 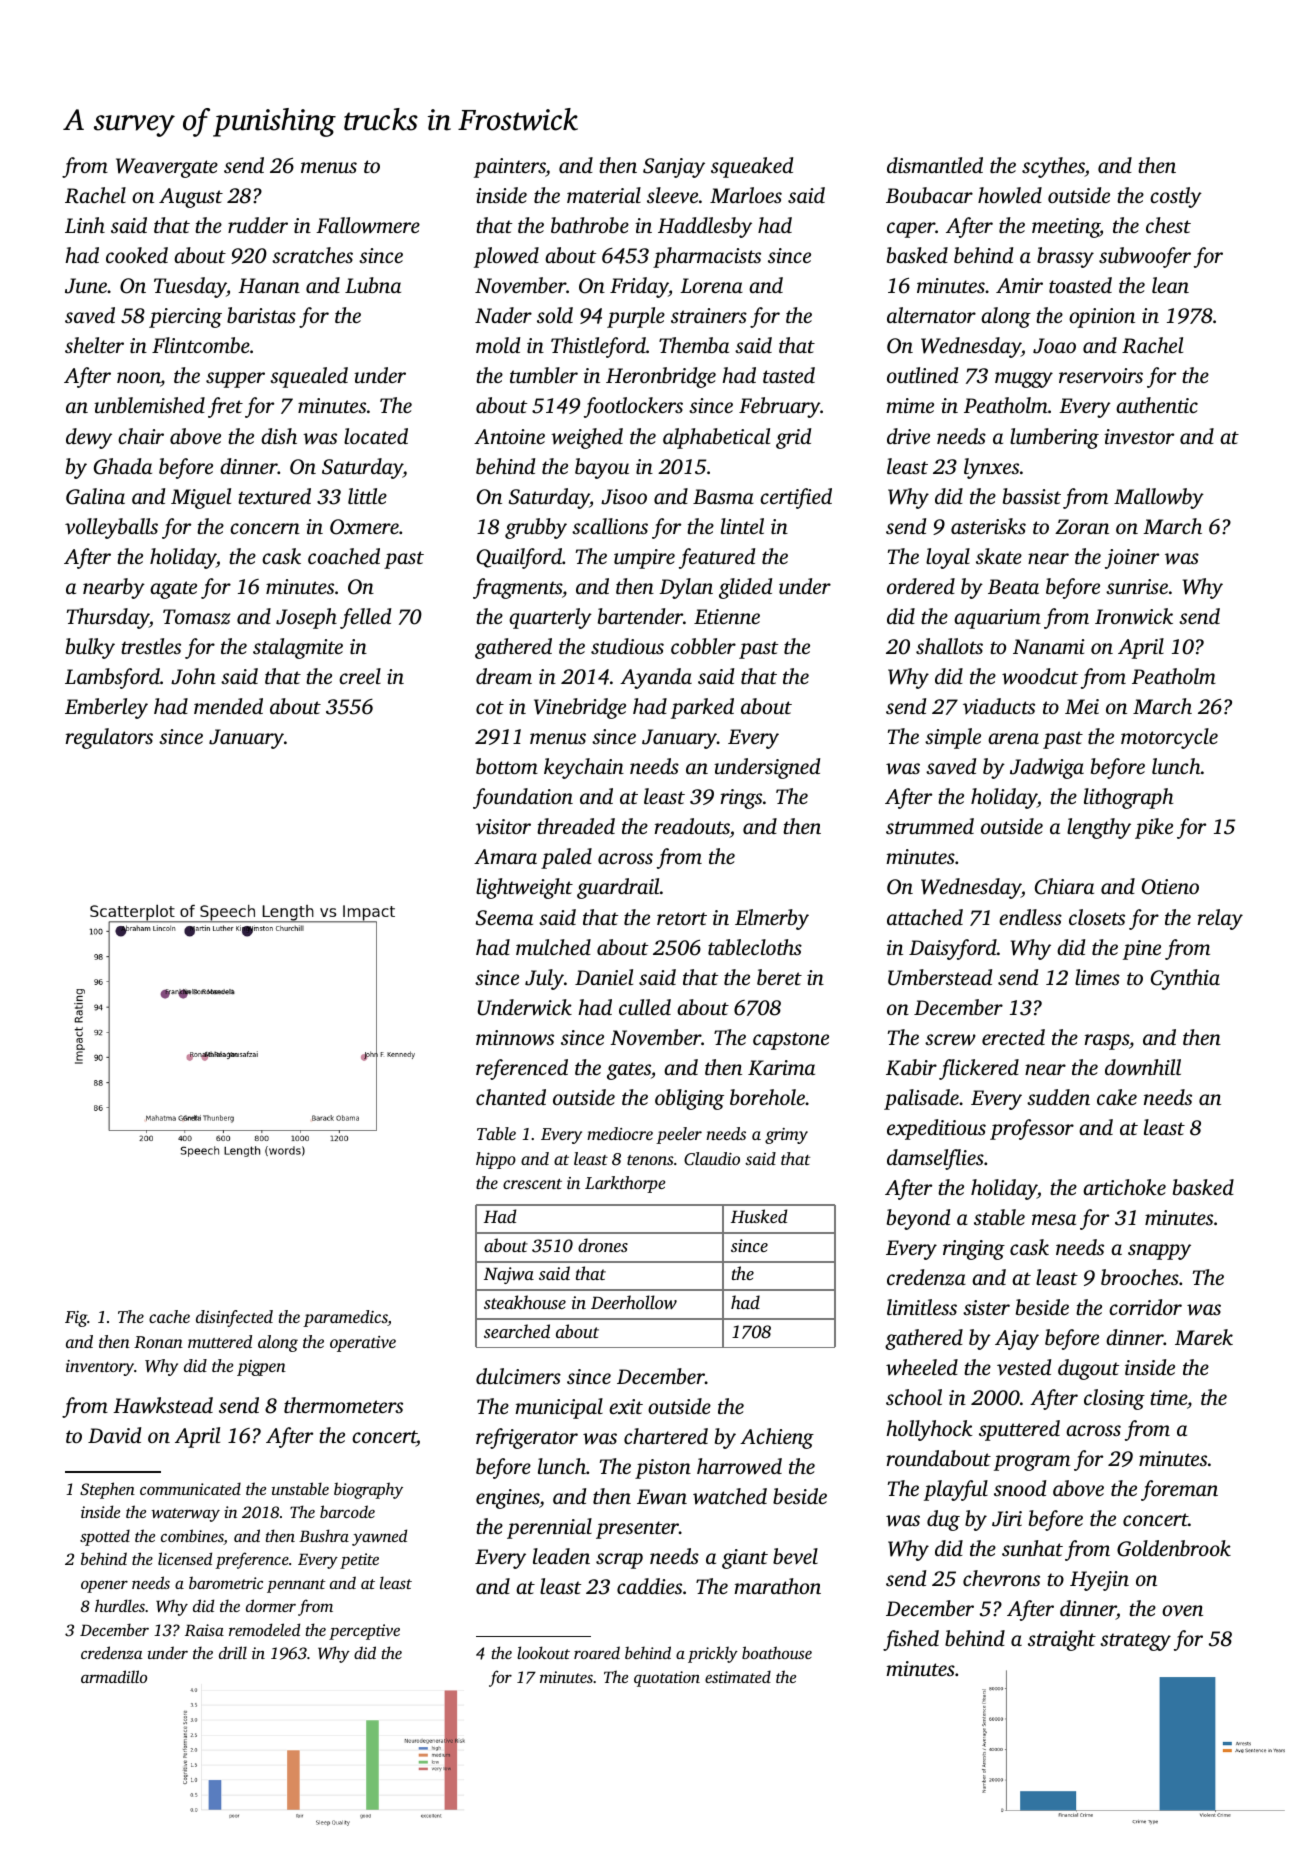 What do you see at coordinates (1170, 285) in the document?
I see `lean` at bounding box center [1170, 285].
